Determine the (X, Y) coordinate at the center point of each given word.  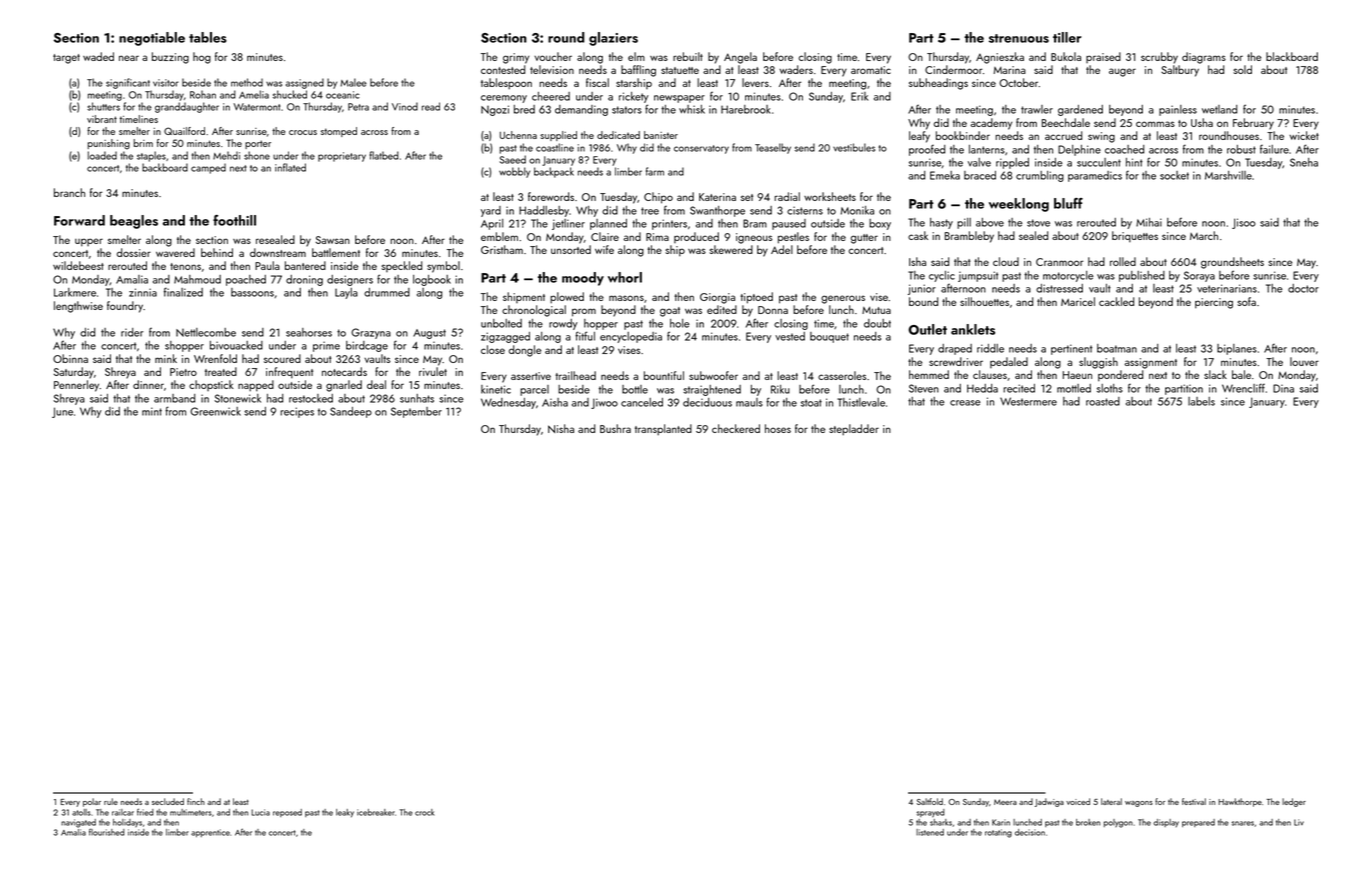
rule (111, 801)
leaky (345, 813)
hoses (778, 428)
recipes (297, 412)
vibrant (102, 119)
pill (964, 223)
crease (965, 403)
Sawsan (333, 240)
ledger (1294, 802)
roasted (1103, 401)
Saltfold (930, 801)
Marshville (1228, 175)
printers (669, 224)
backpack (554, 172)
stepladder (854, 430)
